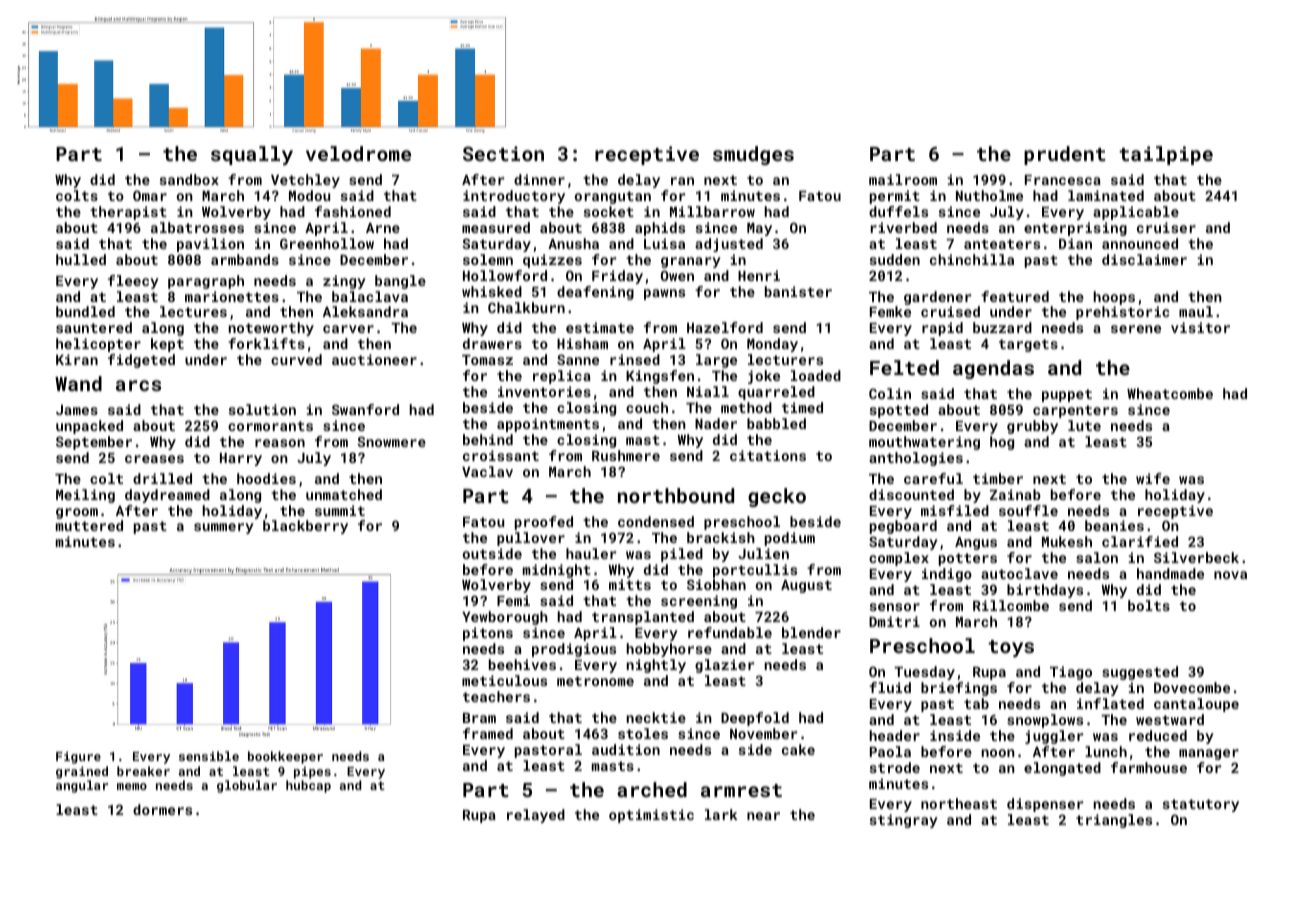 The height and width of the image is (924, 1308). What do you see at coordinates (1140, 673) in the image?
I see `suggested` at bounding box center [1140, 673].
